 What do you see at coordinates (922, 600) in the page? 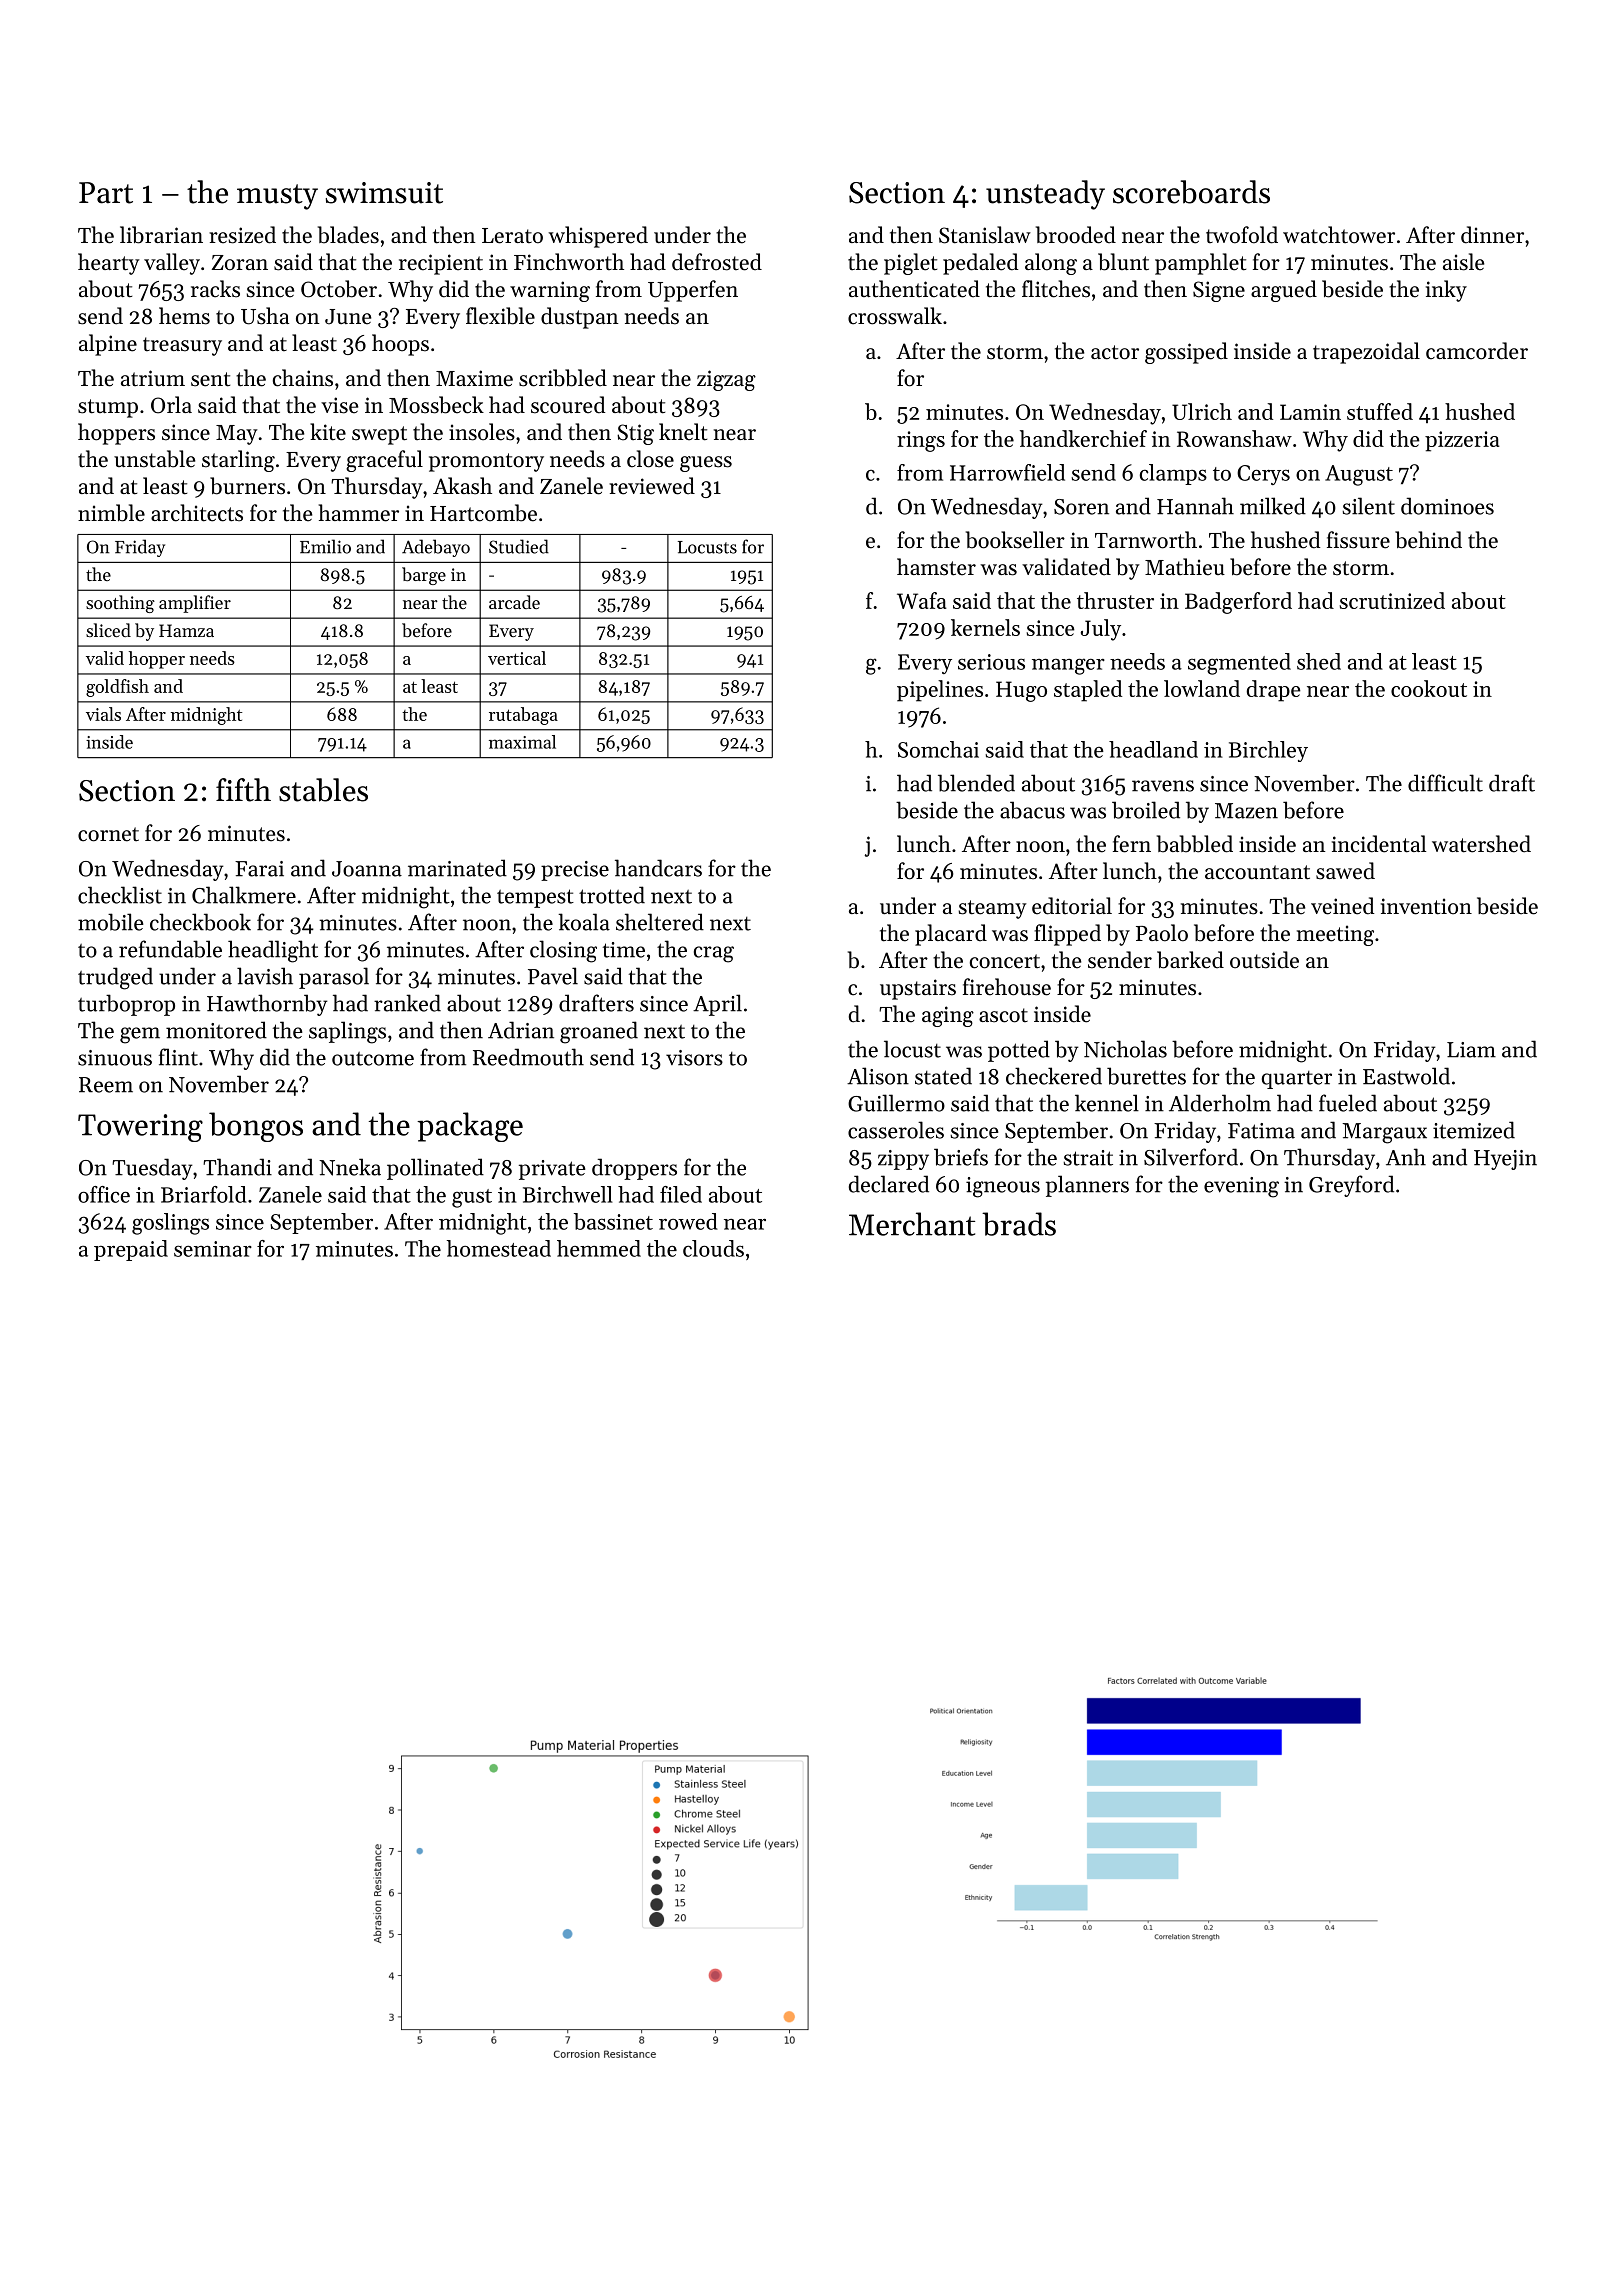
I see `Wafa` at bounding box center [922, 600].
